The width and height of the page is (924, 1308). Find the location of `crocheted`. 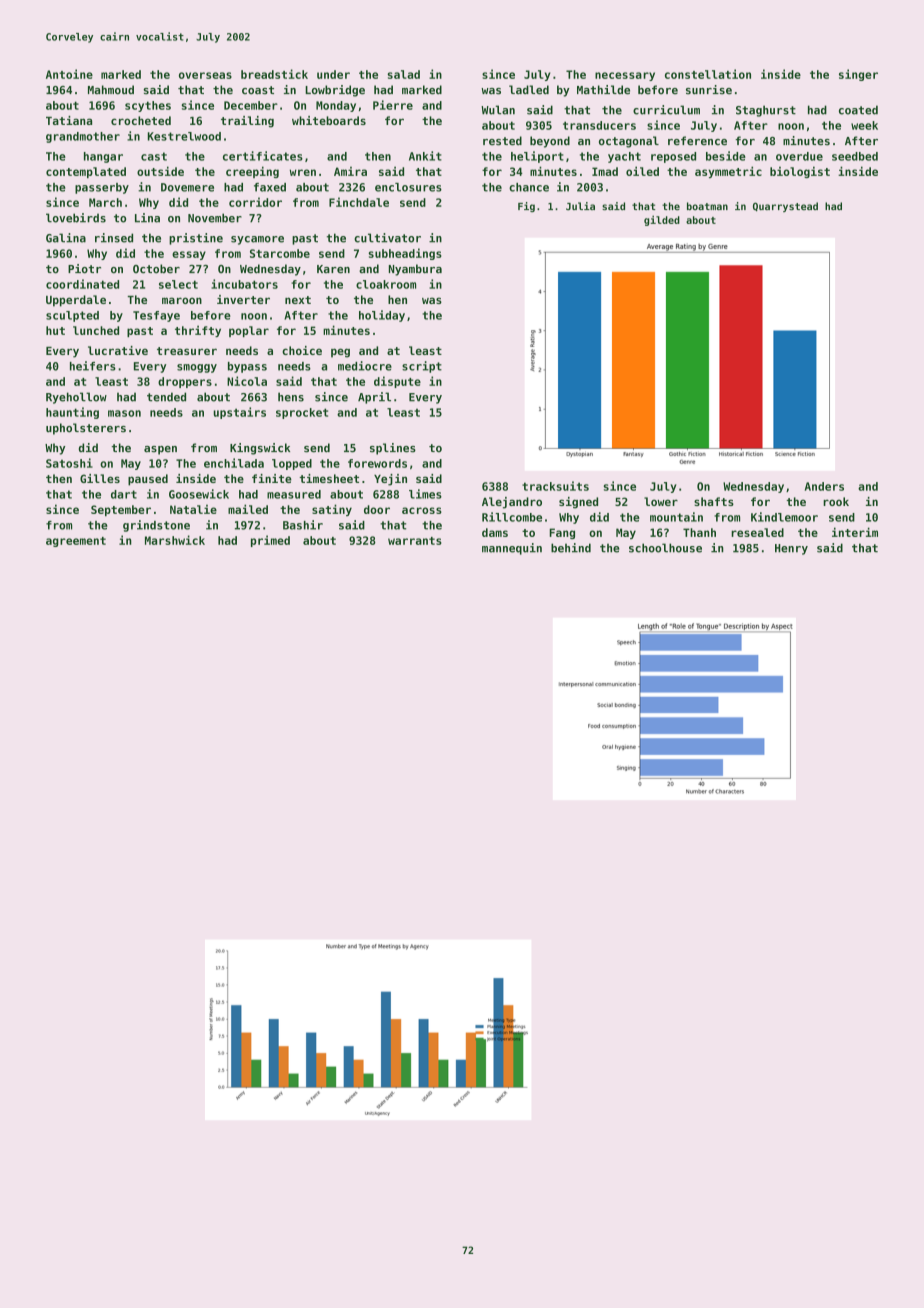

crocheted is located at coordinates (141, 120).
